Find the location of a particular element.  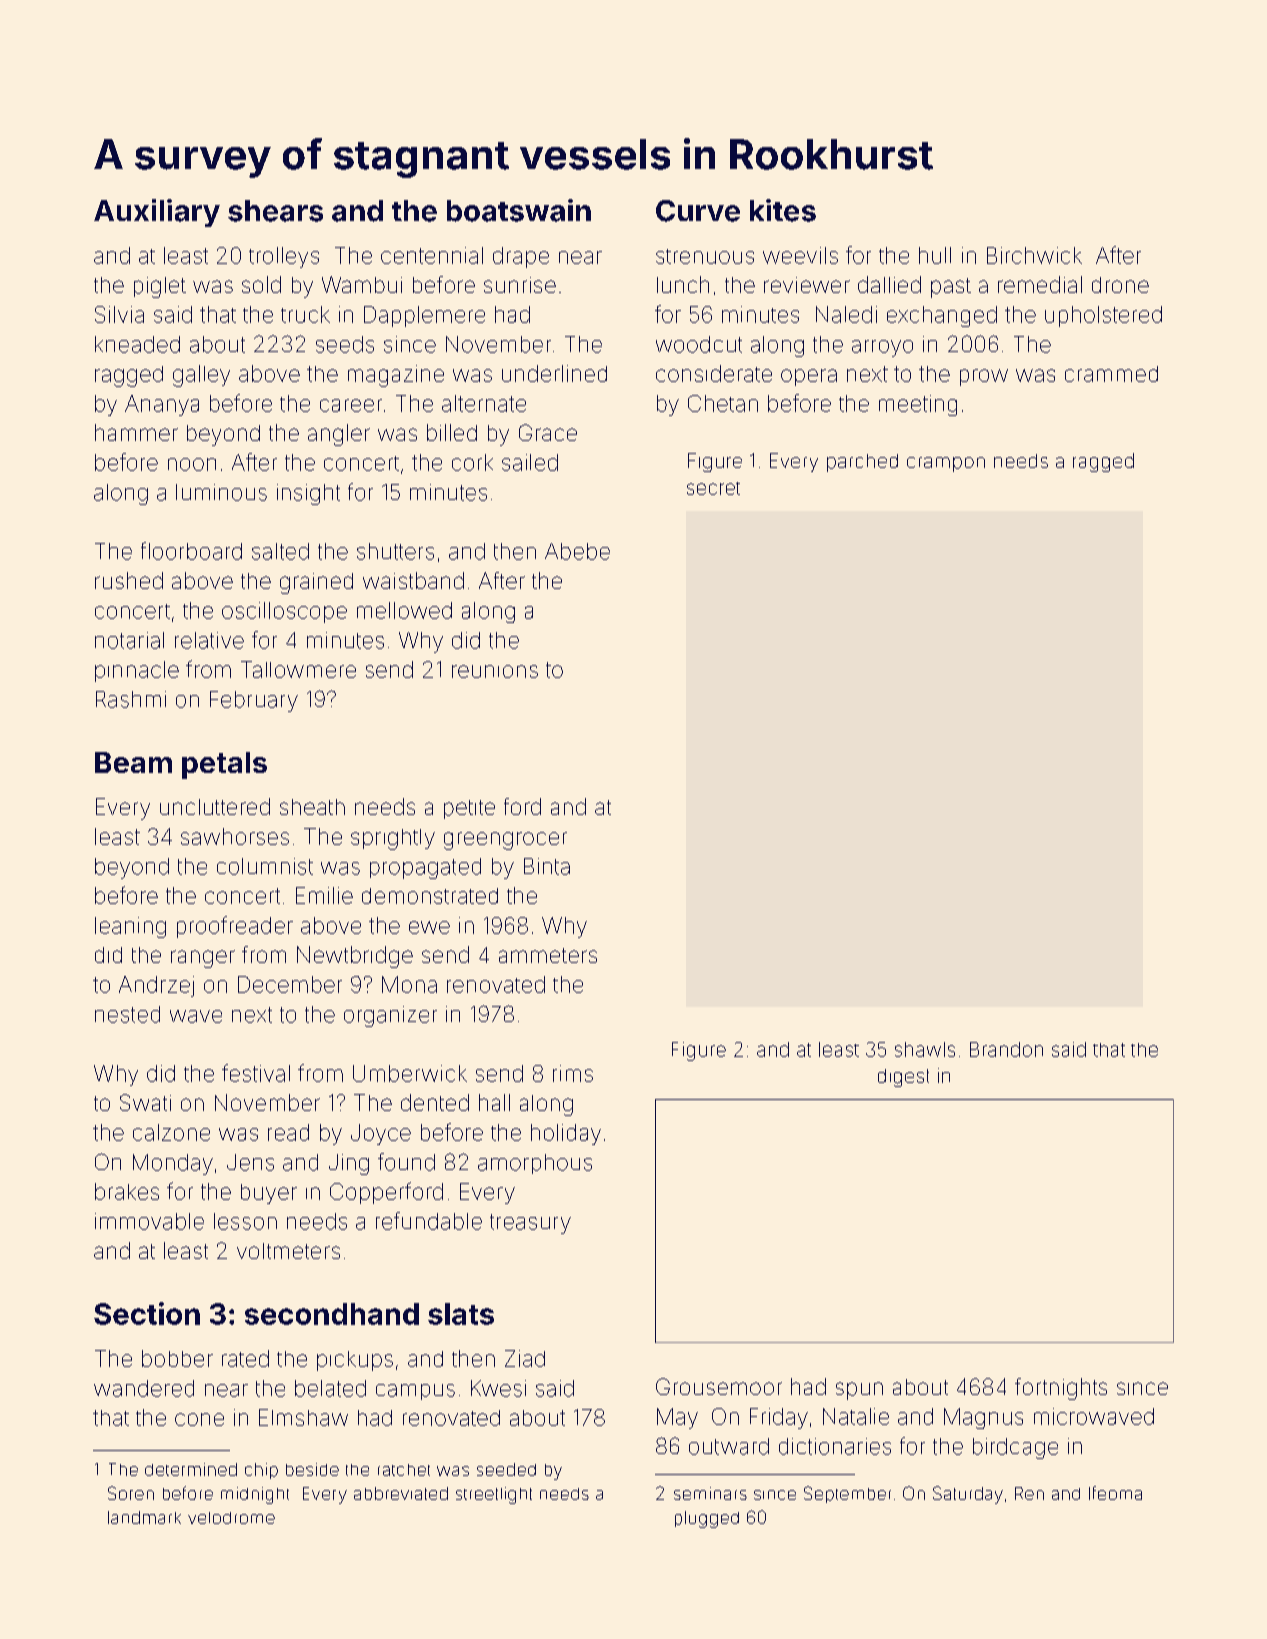

underlined is located at coordinates (554, 373).
